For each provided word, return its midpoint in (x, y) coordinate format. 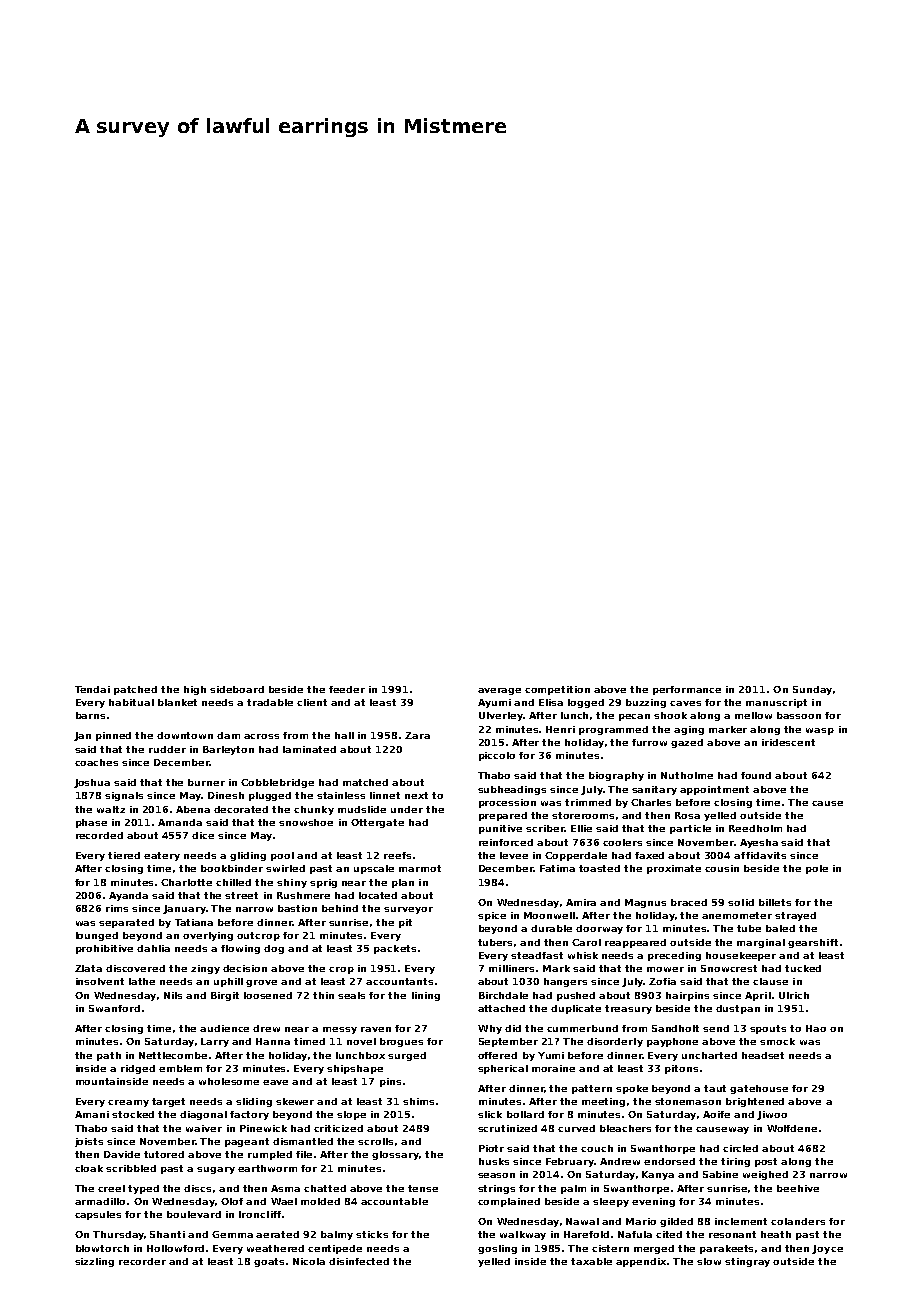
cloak (89, 1168)
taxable (591, 1261)
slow (709, 1261)
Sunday (812, 690)
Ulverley (501, 716)
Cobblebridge (277, 783)
